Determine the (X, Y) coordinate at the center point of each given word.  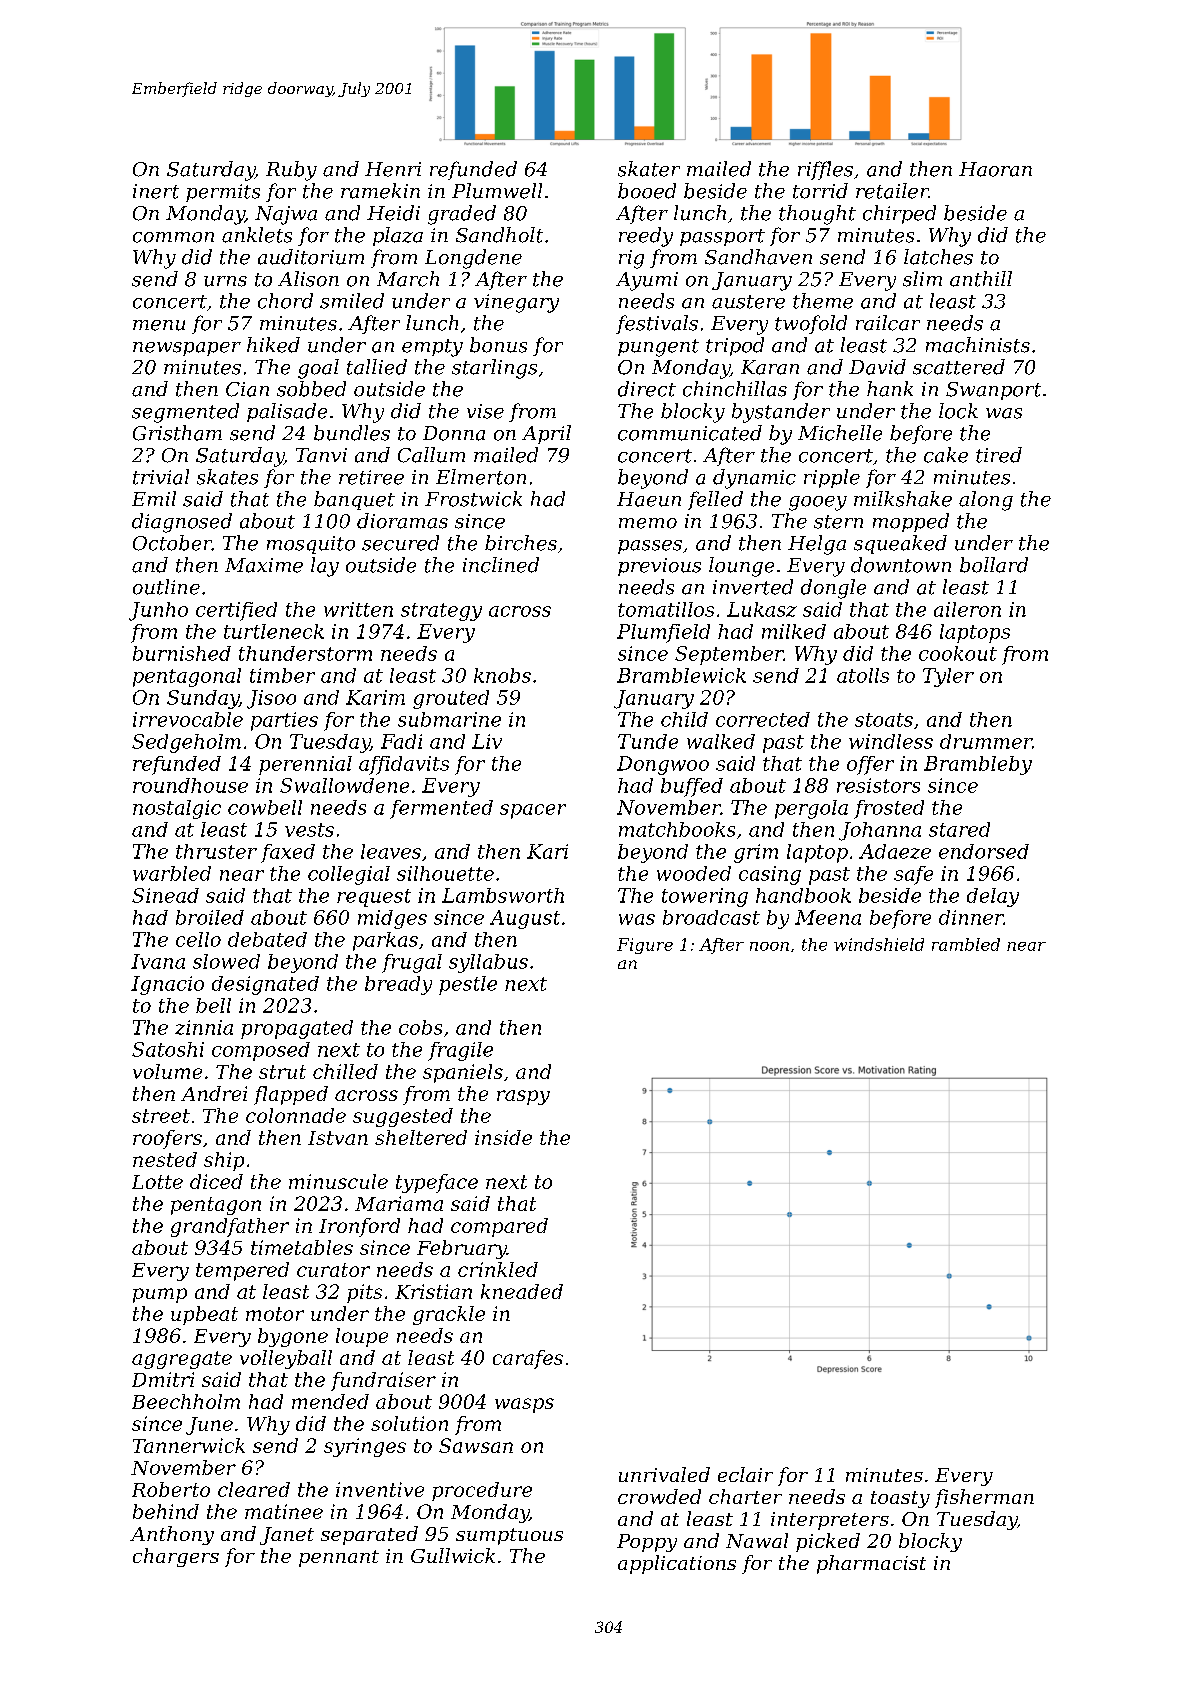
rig (631, 259)
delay (993, 897)
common (173, 237)
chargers (176, 1557)
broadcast (711, 917)
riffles (825, 170)
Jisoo (271, 699)
